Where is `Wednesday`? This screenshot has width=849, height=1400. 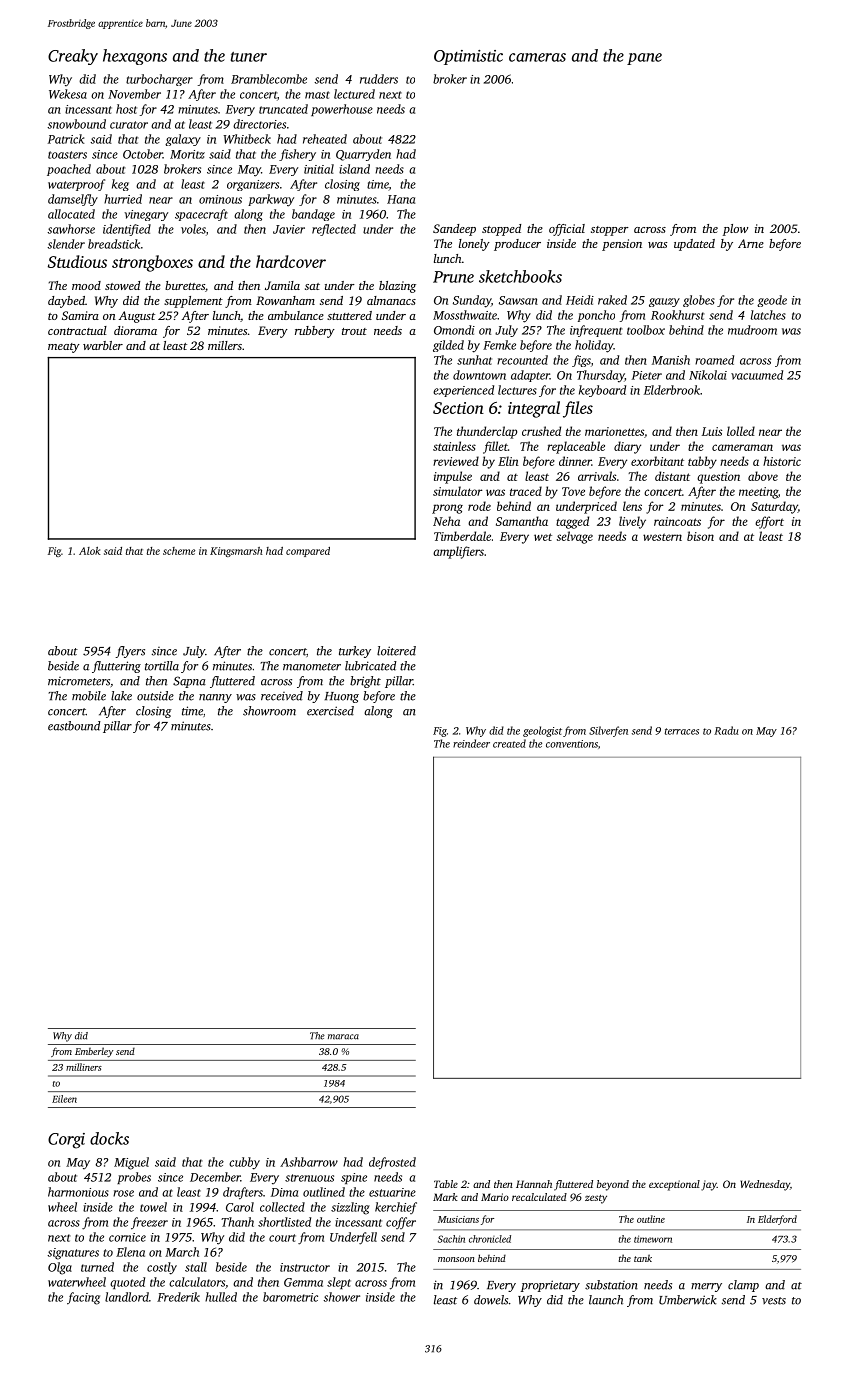
Wednesday is located at coordinates (765, 1185).
